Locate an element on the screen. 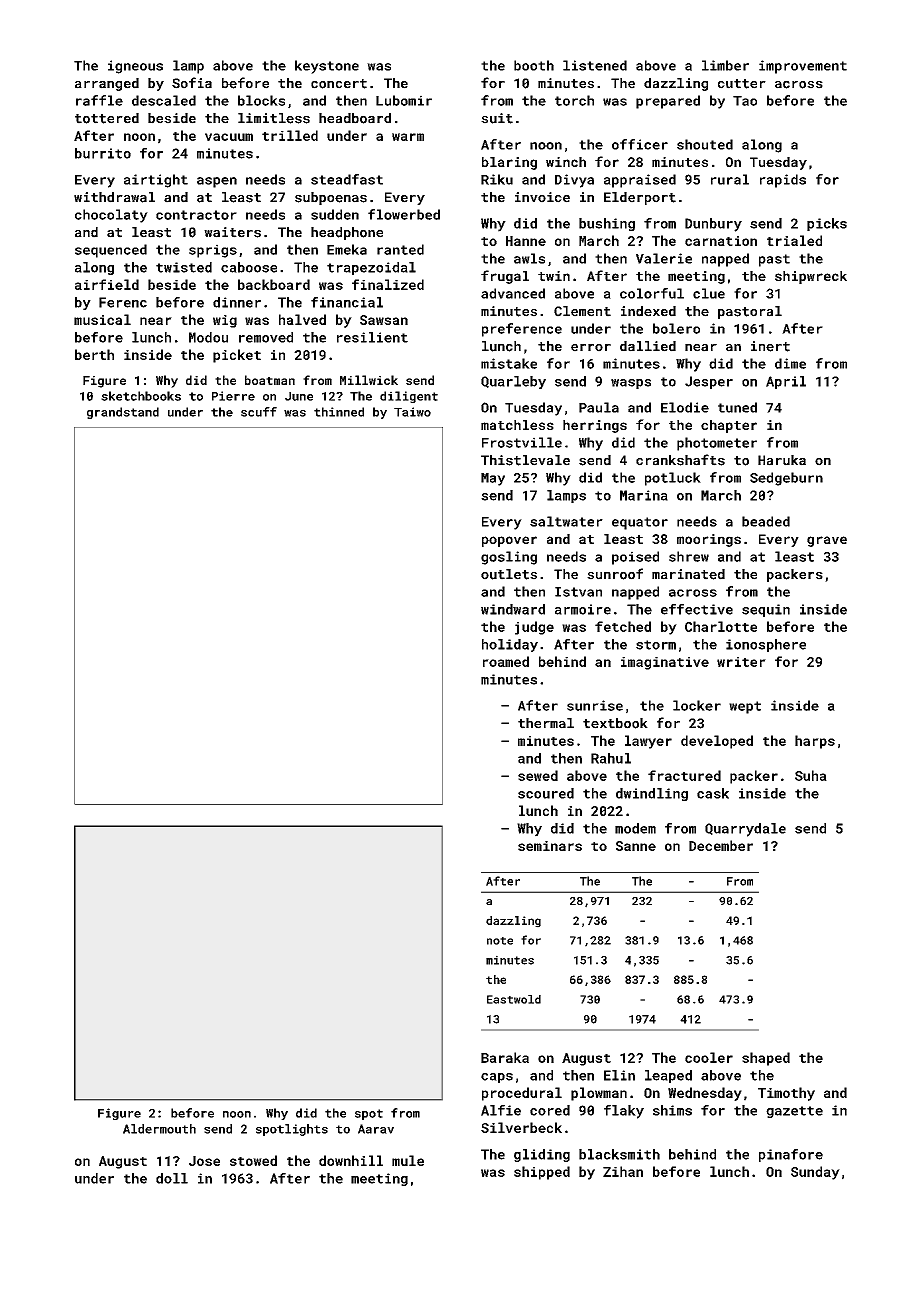 The image size is (924, 1308). arranged is located at coordinates (107, 84).
